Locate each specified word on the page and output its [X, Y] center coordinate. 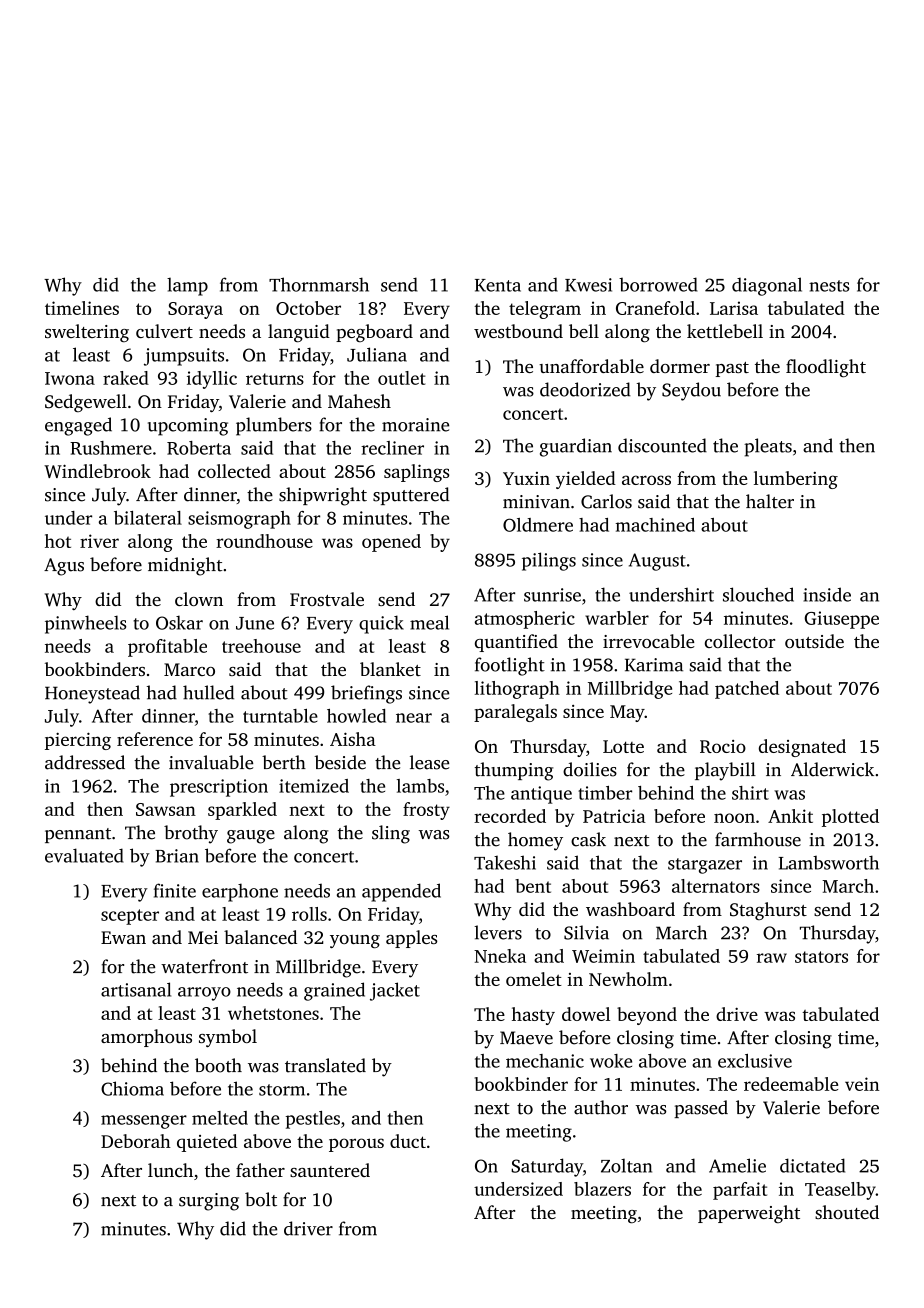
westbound [518, 331]
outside [814, 641]
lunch [170, 1170]
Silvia [586, 932]
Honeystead [92, 694]
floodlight [826, 368]
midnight [185, 566]
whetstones [273, 1013]
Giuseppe [841, 620]
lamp [187, 287]
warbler [617, 618]
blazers [602, 1189]
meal [429, 622]
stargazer [705, 866]
